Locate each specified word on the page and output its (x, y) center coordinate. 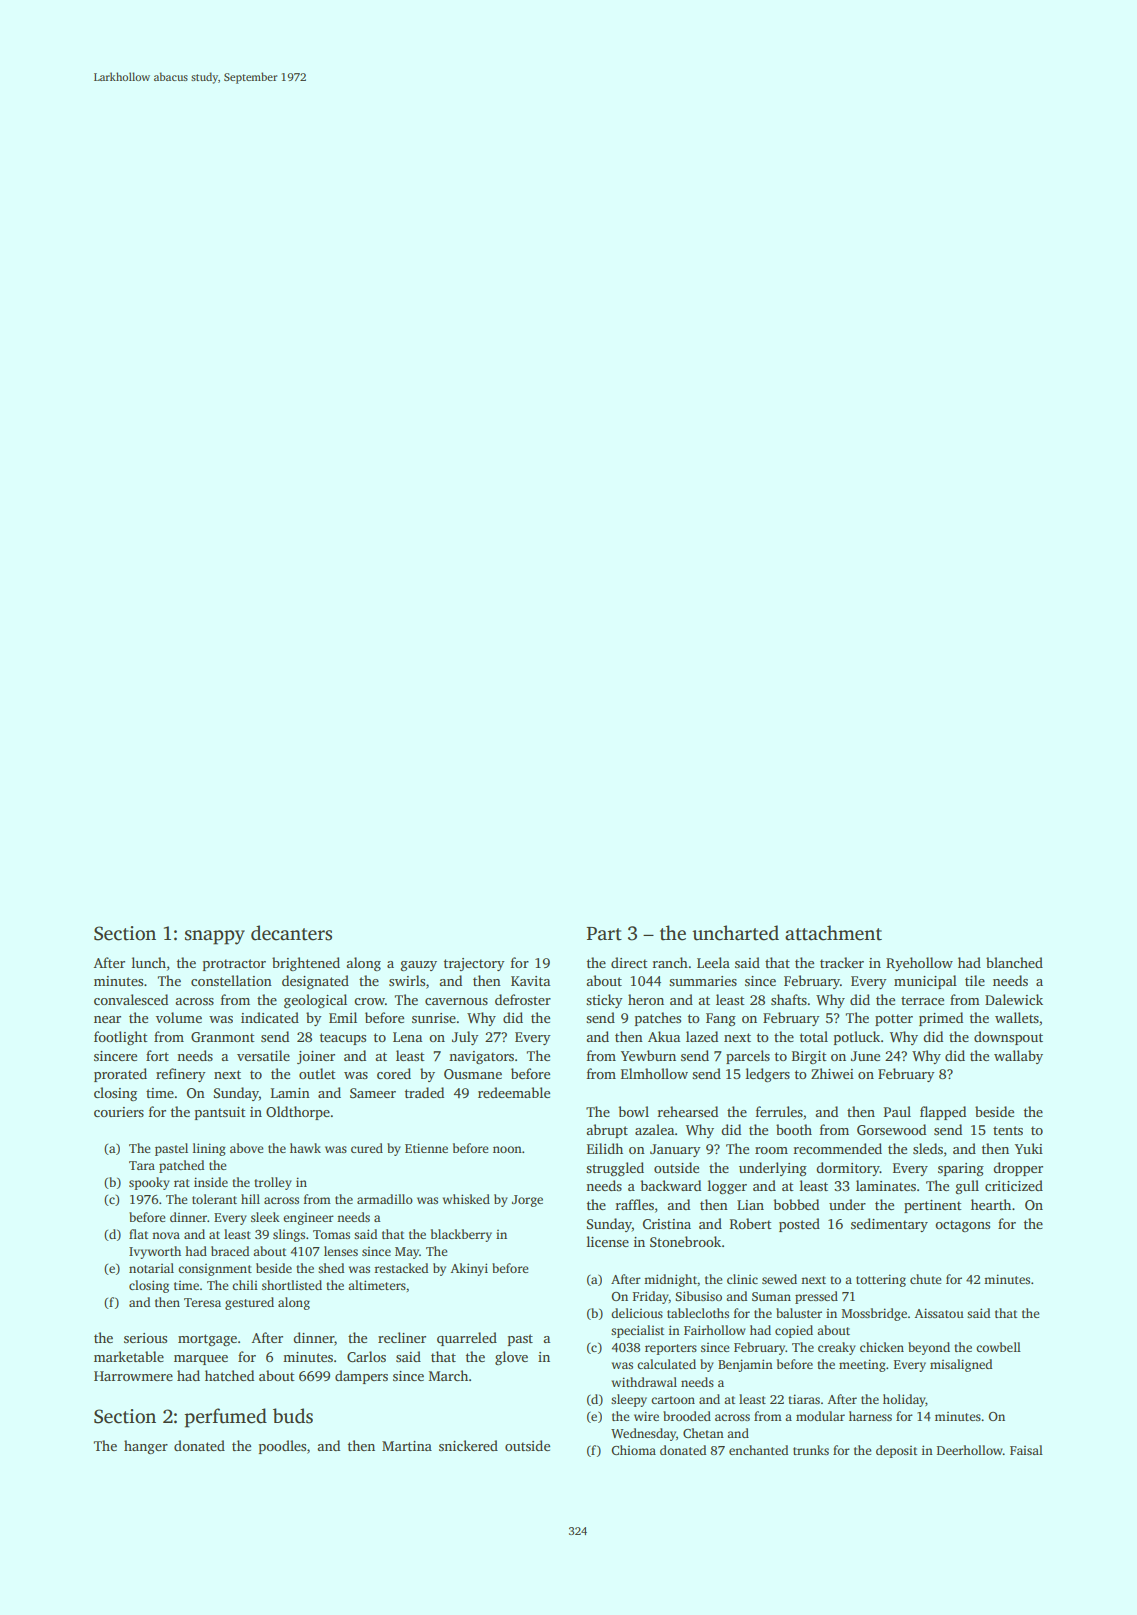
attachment (833, 933)
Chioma (633, 1450)
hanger (146, 1447)
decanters (291, 933)
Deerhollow (970, 1450)
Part (604, 934)
